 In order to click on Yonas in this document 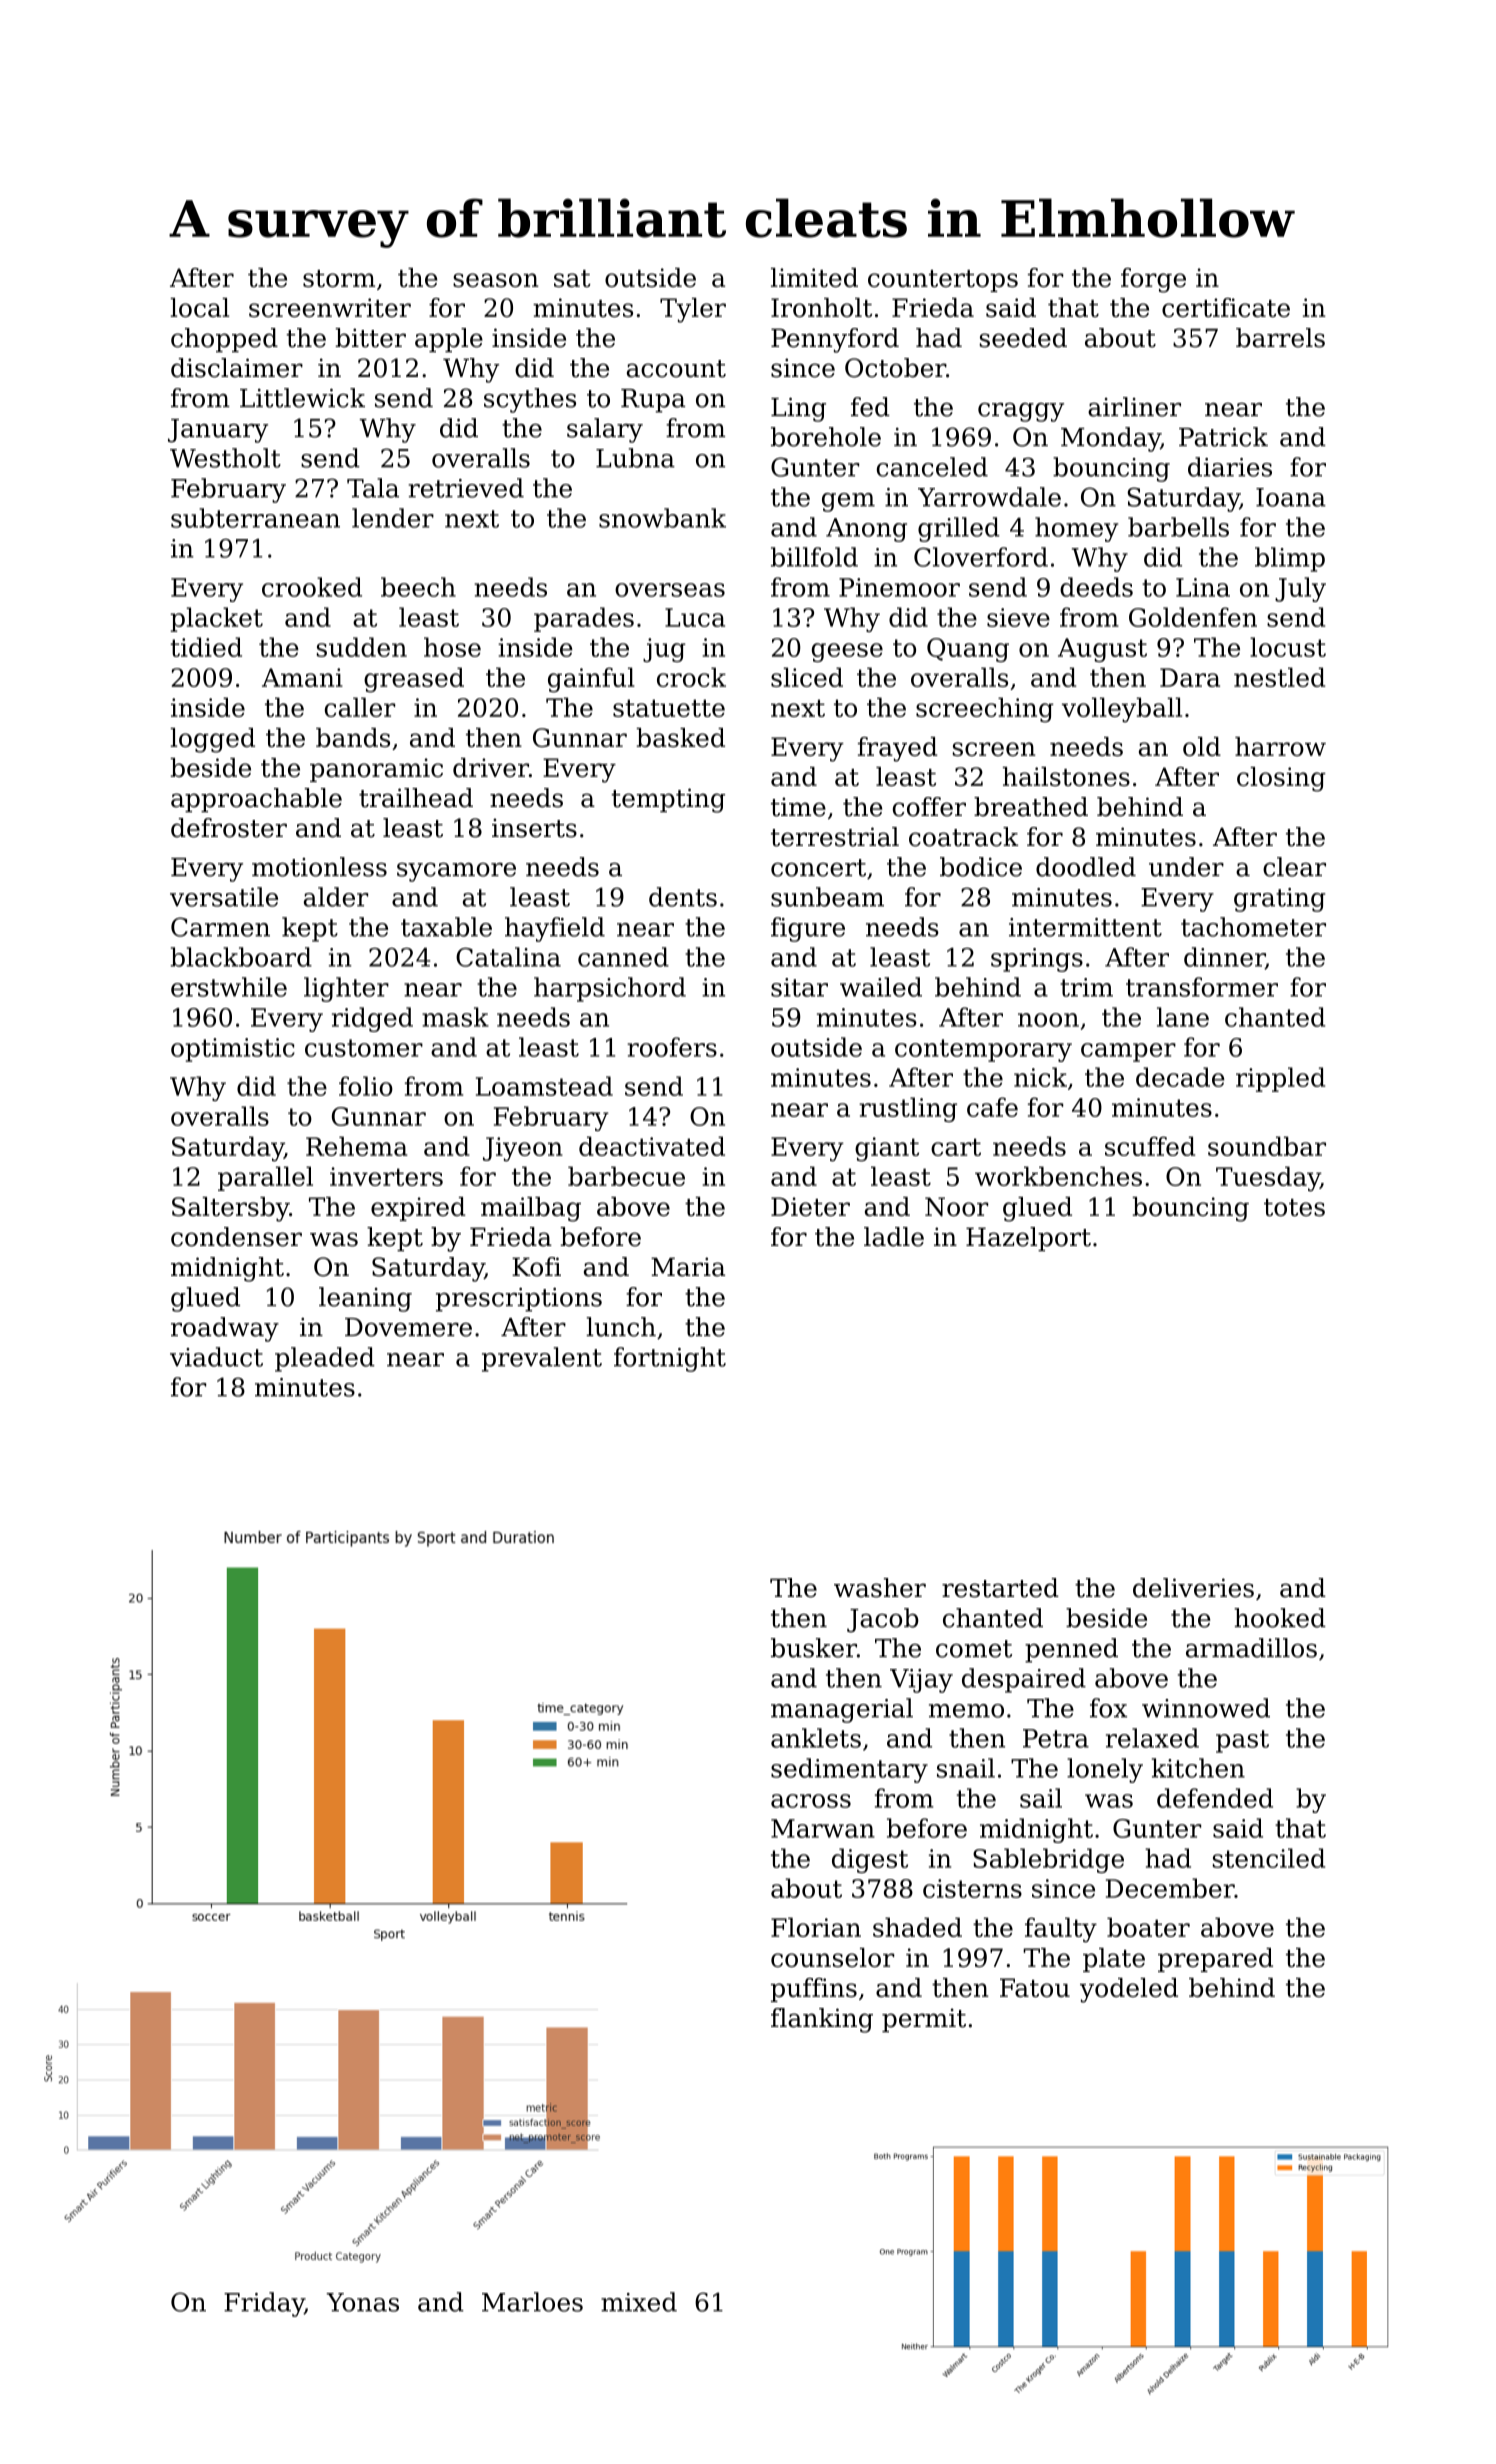, I will do `click(362, 2302)`.
